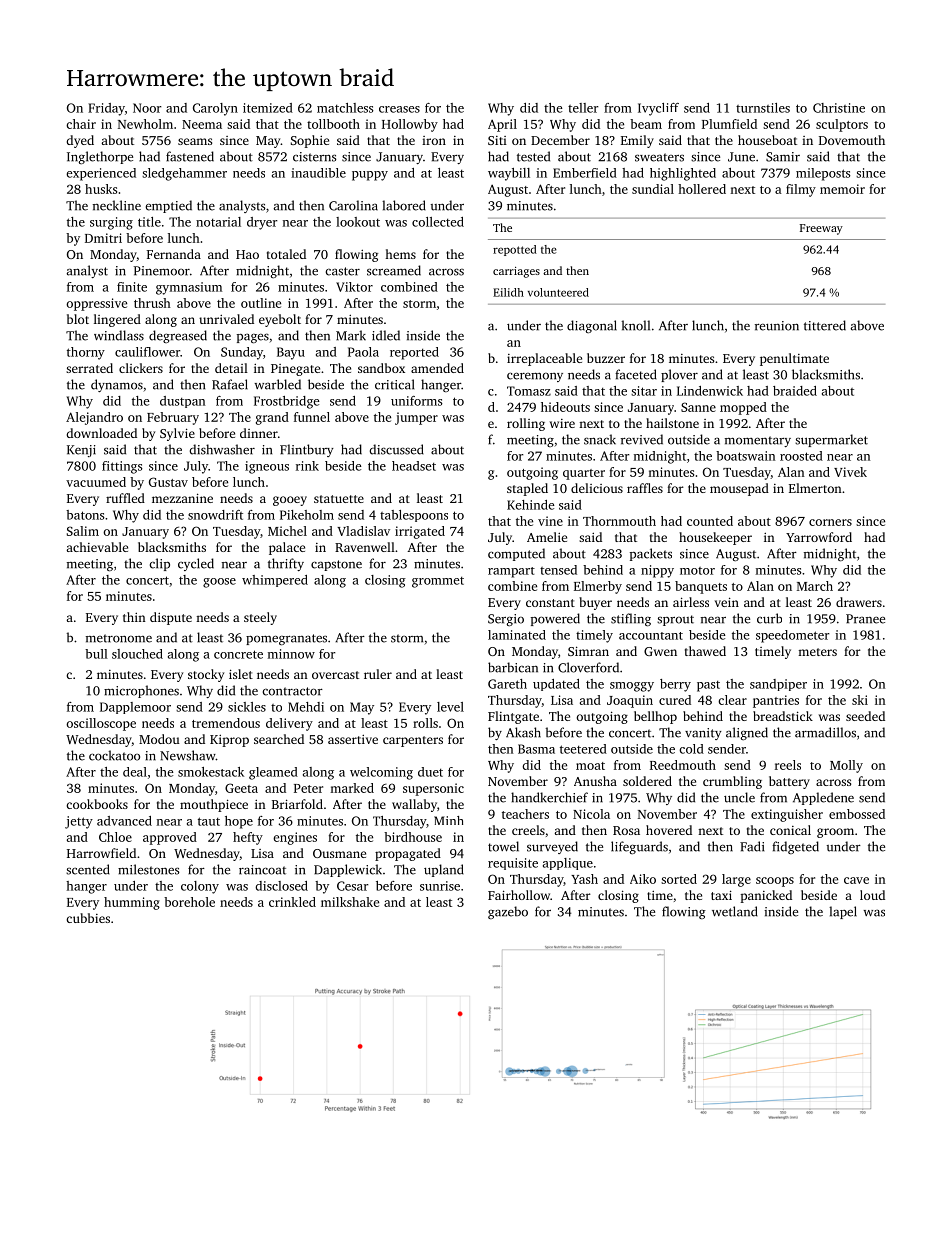  Describe the element at coordinates (503, 846) in the screenshot. I see `towel` at that location.
